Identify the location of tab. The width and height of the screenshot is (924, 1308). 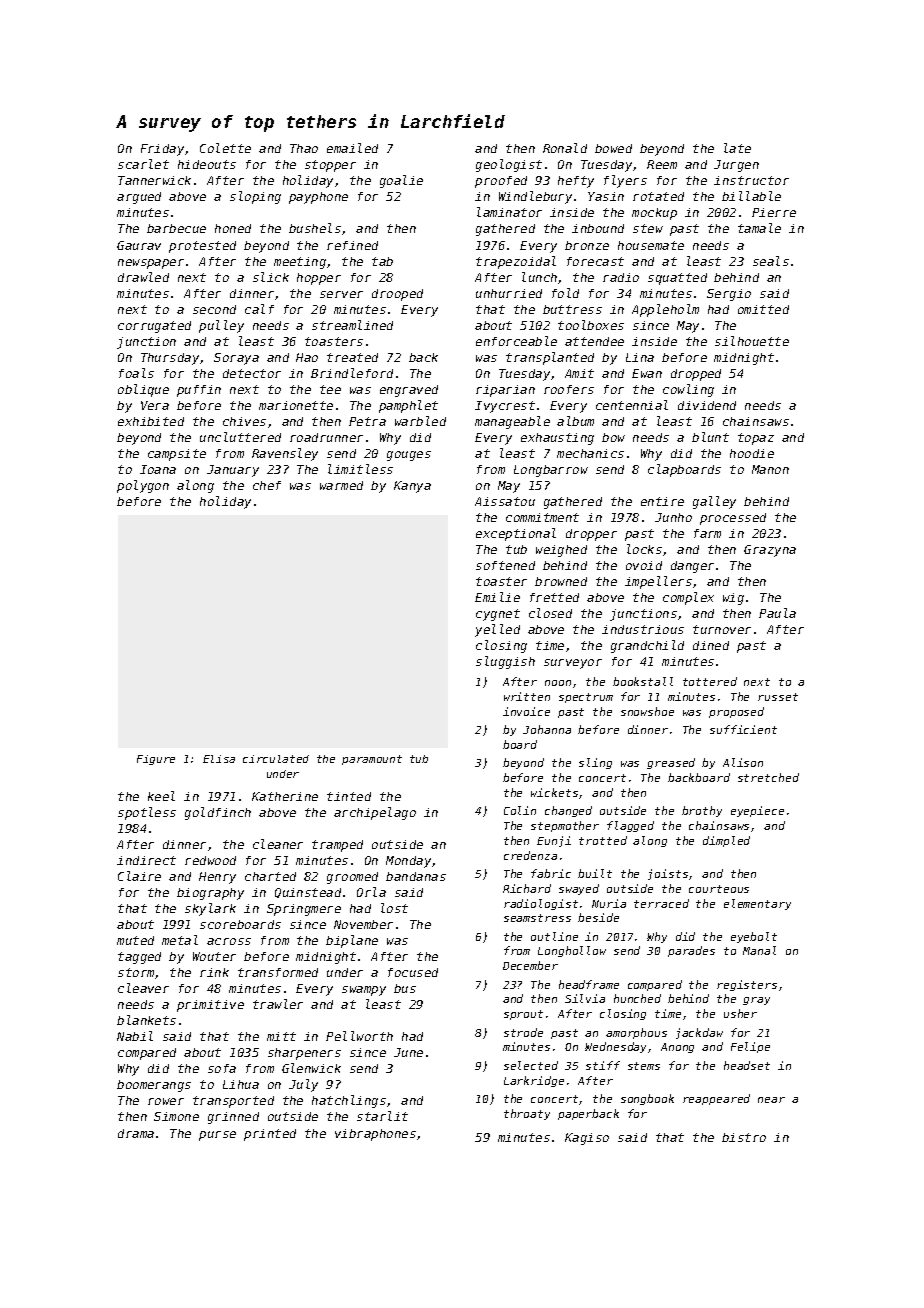
(382, 261).
